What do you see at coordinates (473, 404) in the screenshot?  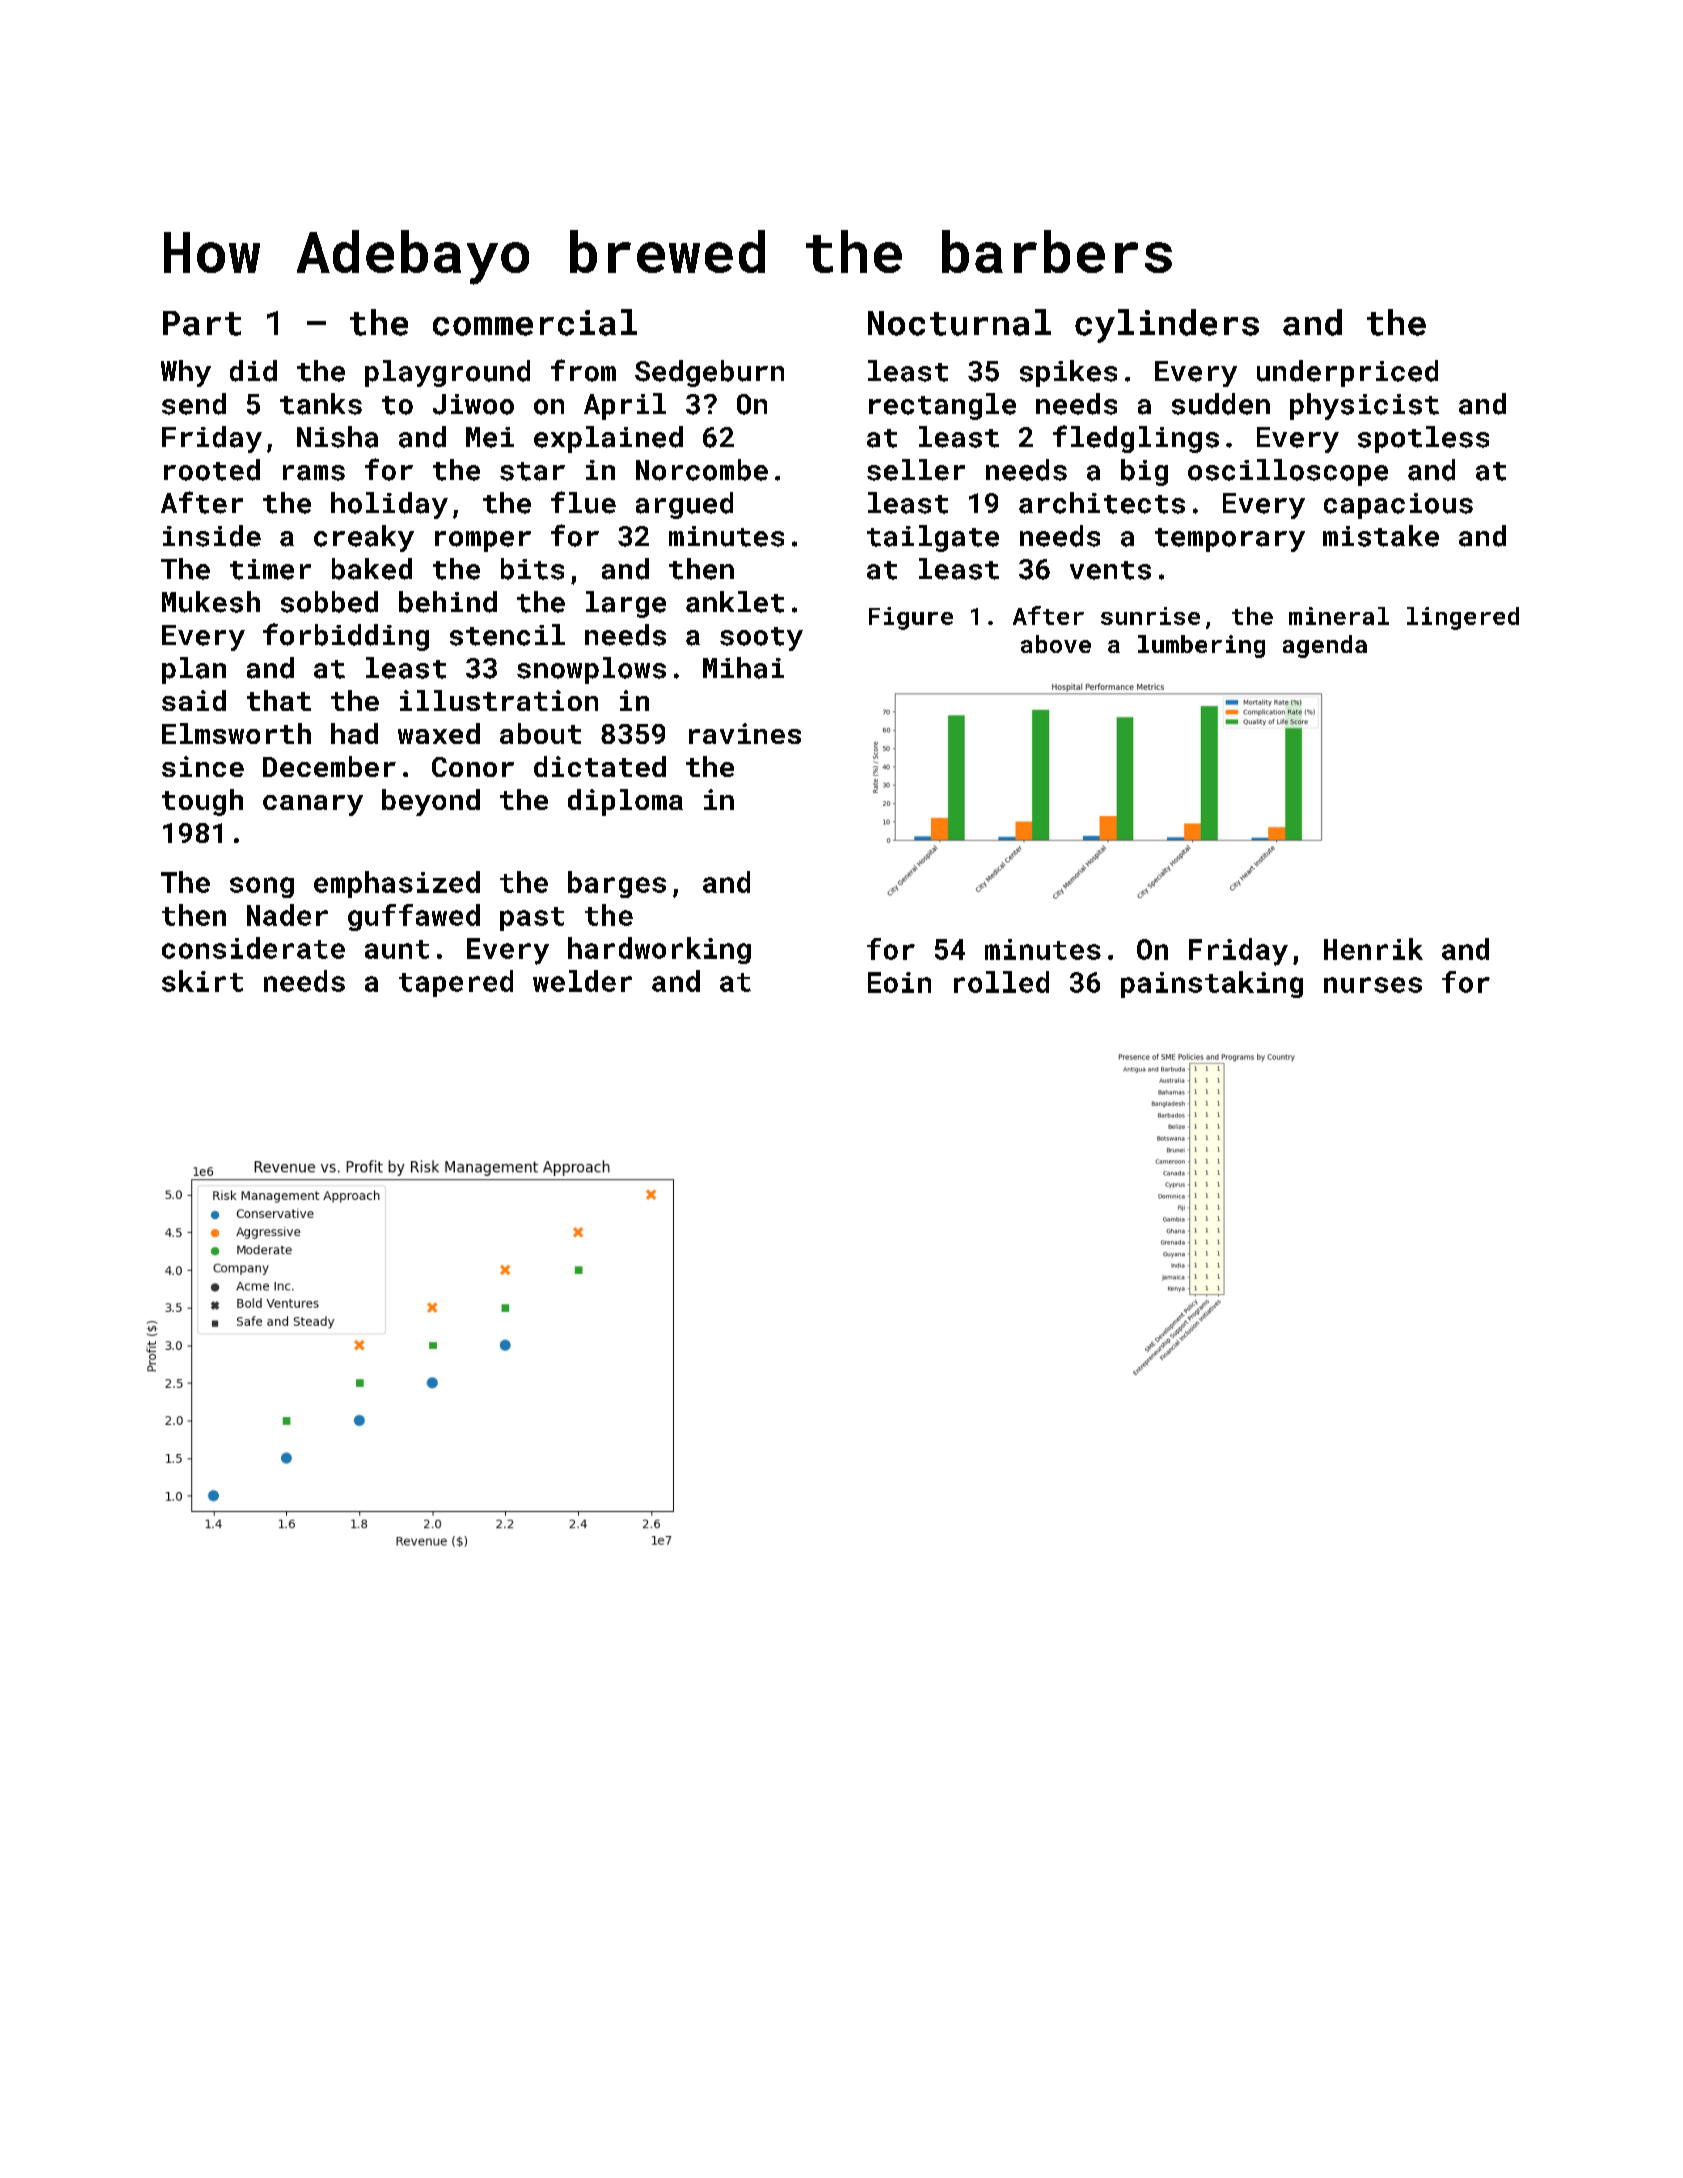 I see `Jiwoo` at bounding box center [473, 404].
